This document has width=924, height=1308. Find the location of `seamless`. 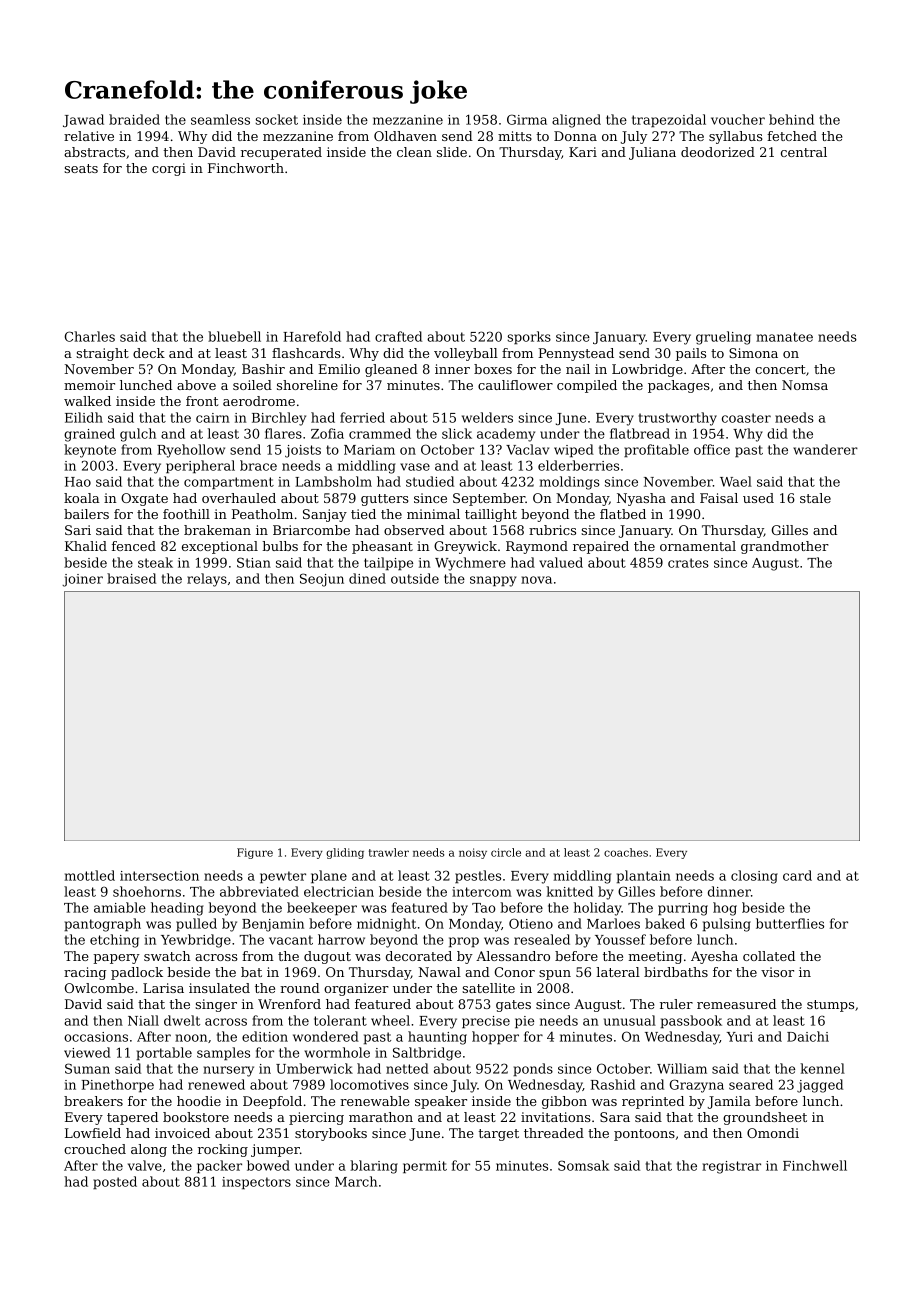

seamless is located at coordinates (220, 119).
